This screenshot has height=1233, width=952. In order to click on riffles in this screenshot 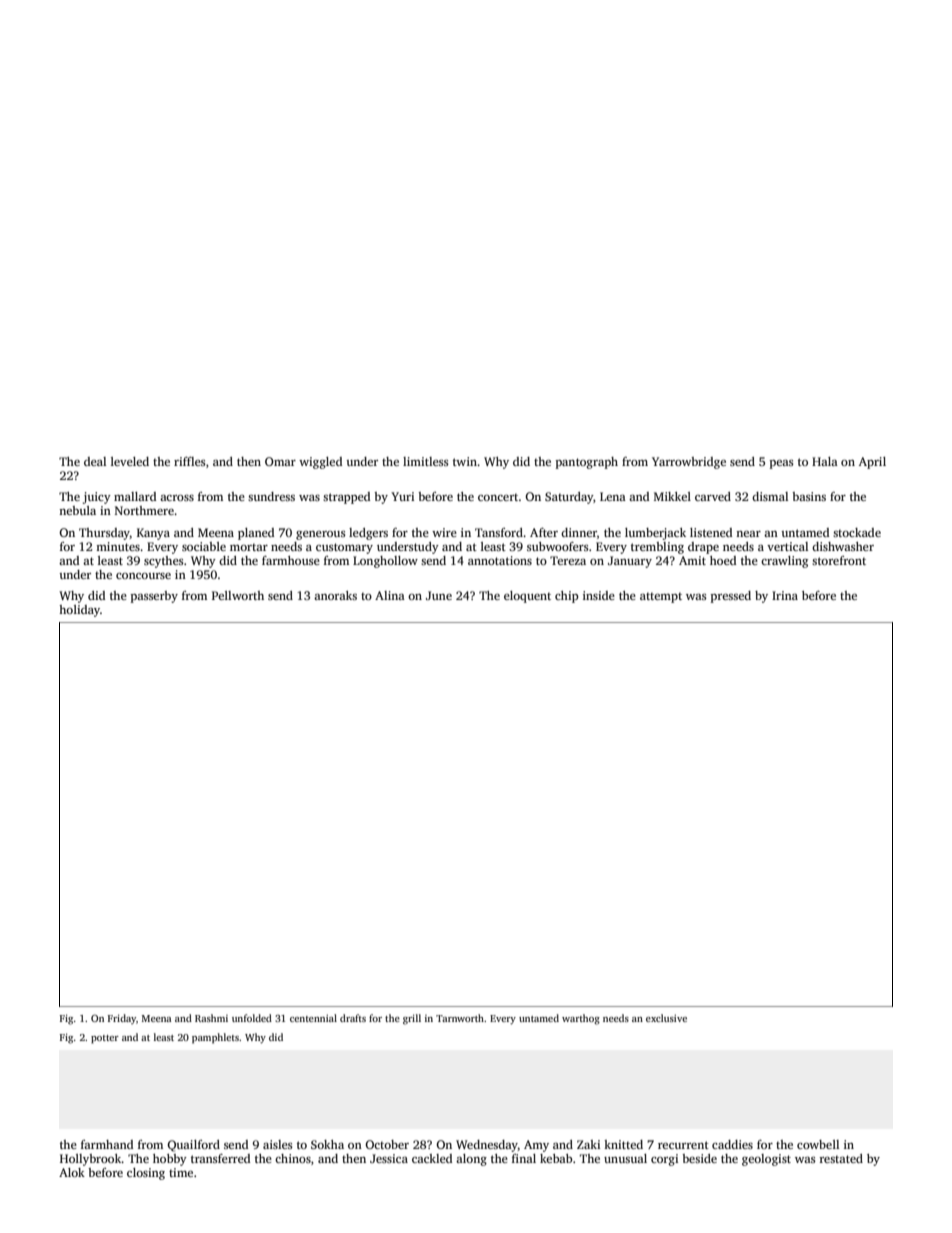, I will do `click(190, 461)`.
